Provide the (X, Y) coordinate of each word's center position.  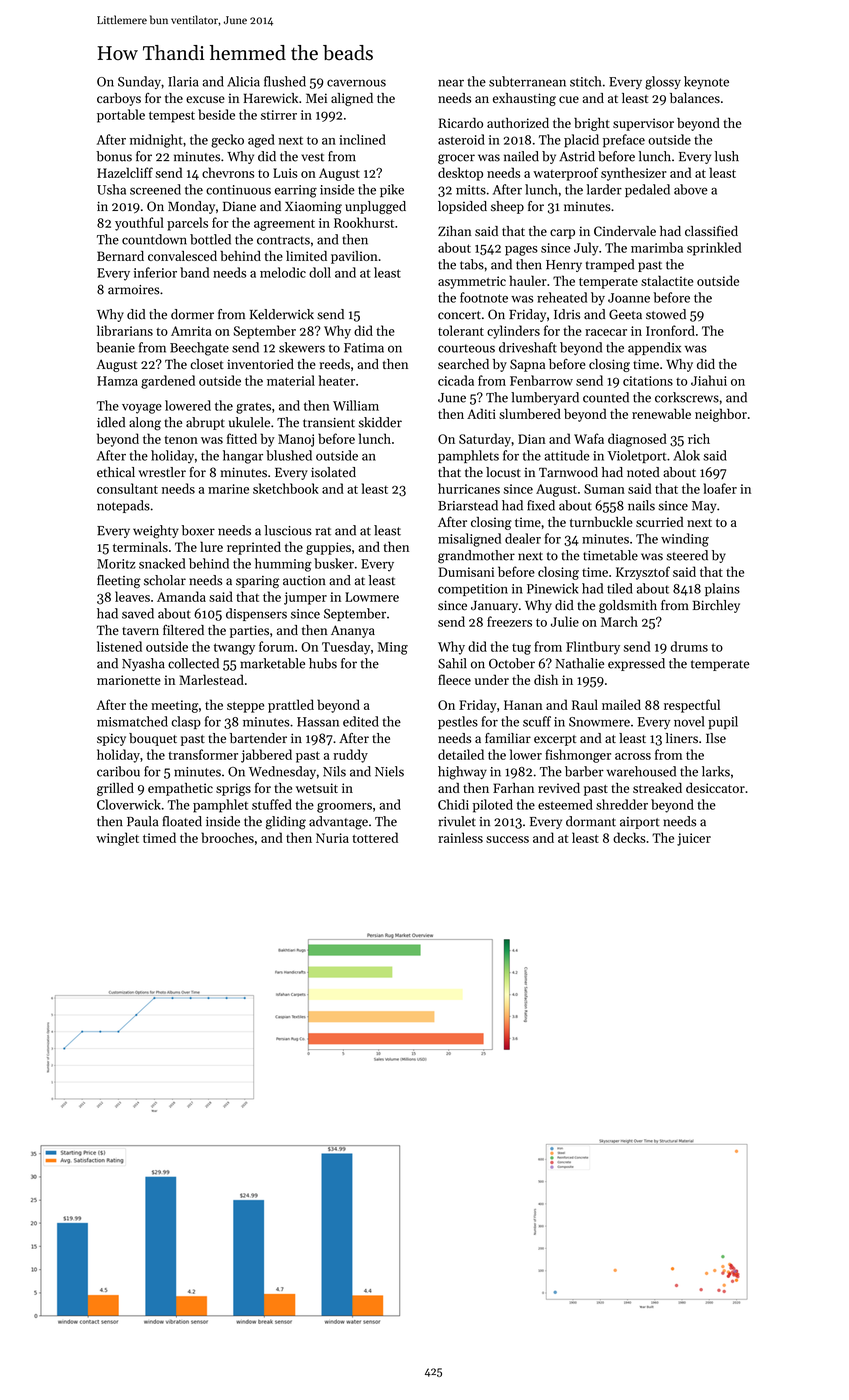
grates (253, 408)
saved (138, 613)
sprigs (233, 789)
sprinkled (714, 249)
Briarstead (468, 505)
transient (329, 423)
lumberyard (545, 398)
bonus (114, 156)
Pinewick (552, 588)
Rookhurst (364, 222)
